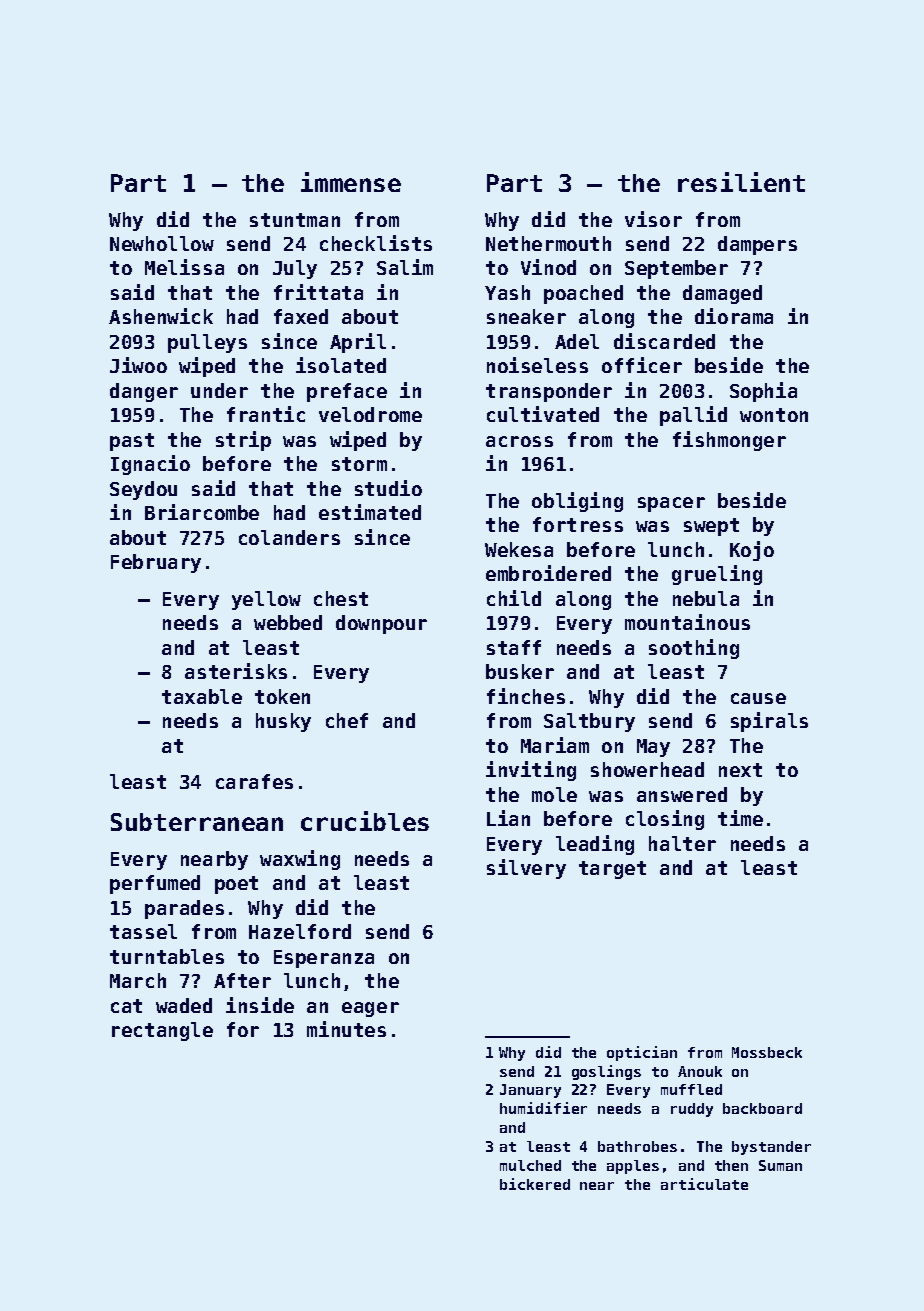 Image resolution: width=924 pixels, height=1311 pixels. Describe the element at coordinates (530, 1165) in the screenshot. I see `mulched` at that location.
